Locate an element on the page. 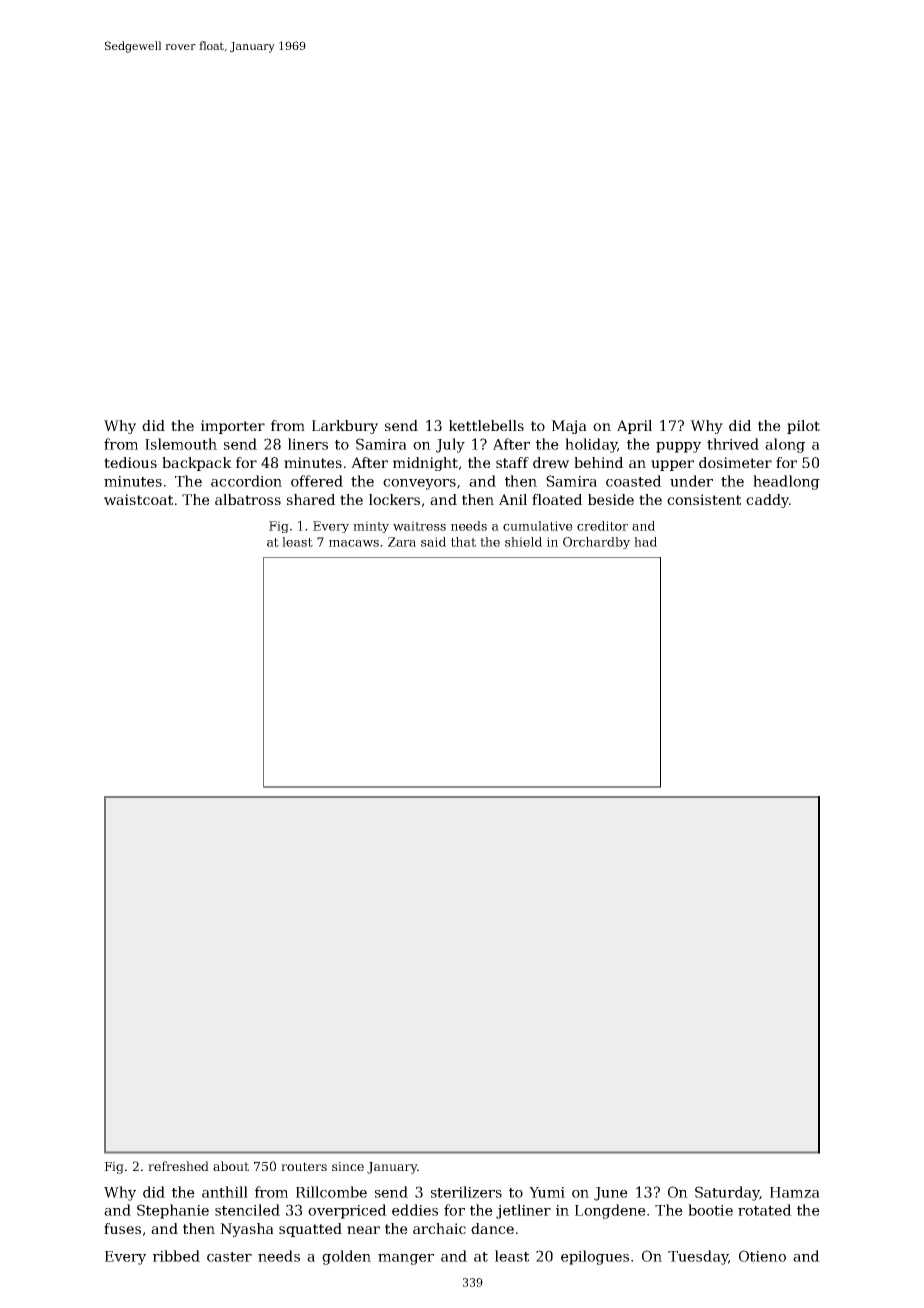 The width and height of the image is (924, 1308). minty is located at coordinates (371, 527).
